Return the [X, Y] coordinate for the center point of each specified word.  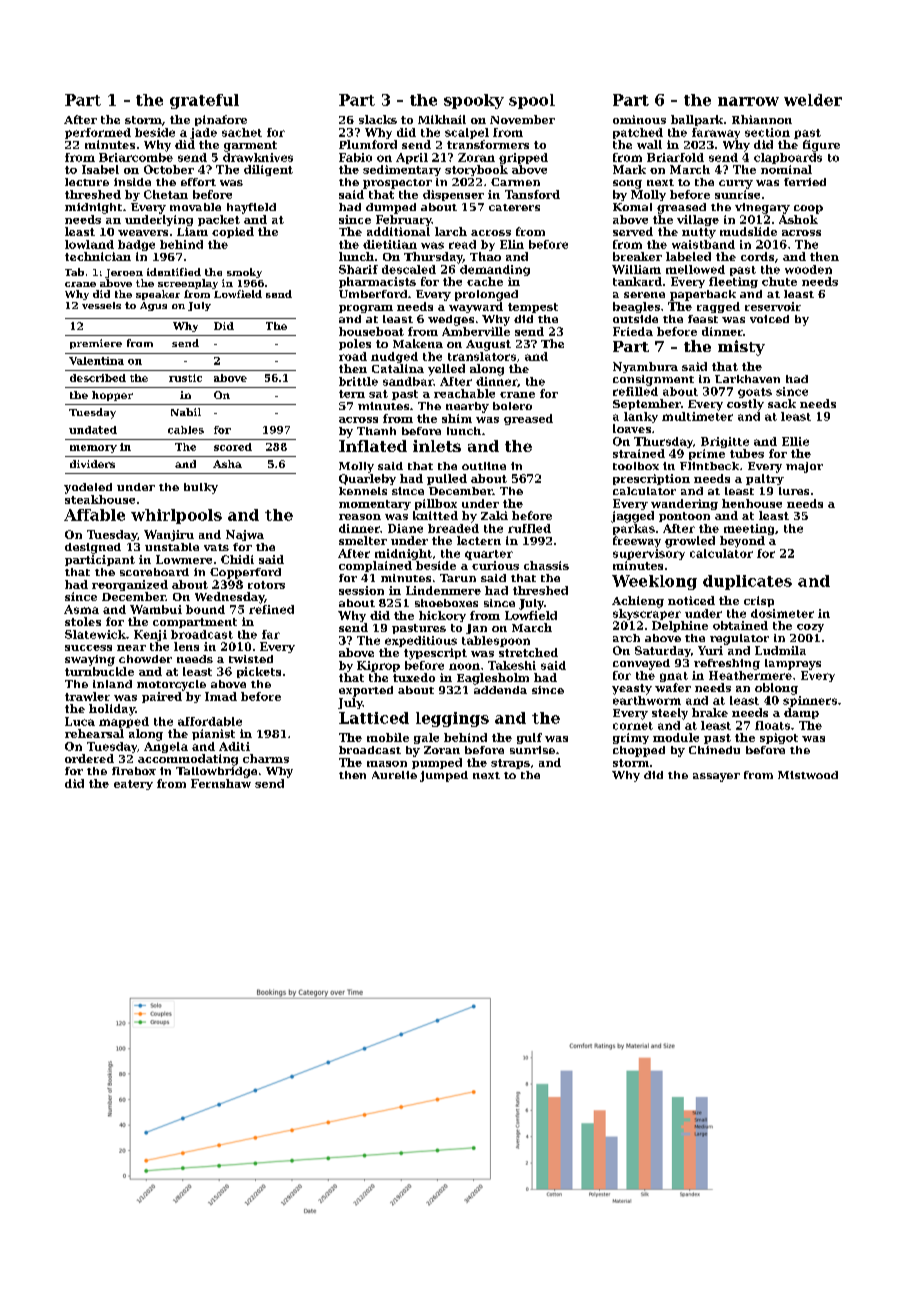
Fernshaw [221, 783]
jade [203, 133]
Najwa [245, 535]
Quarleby [367, 479]
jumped [444, 776]
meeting [749, 529]
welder [813, 100]
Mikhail [442, 119]
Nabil [186, 412]
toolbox [636, 466]
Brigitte [725, 442]
